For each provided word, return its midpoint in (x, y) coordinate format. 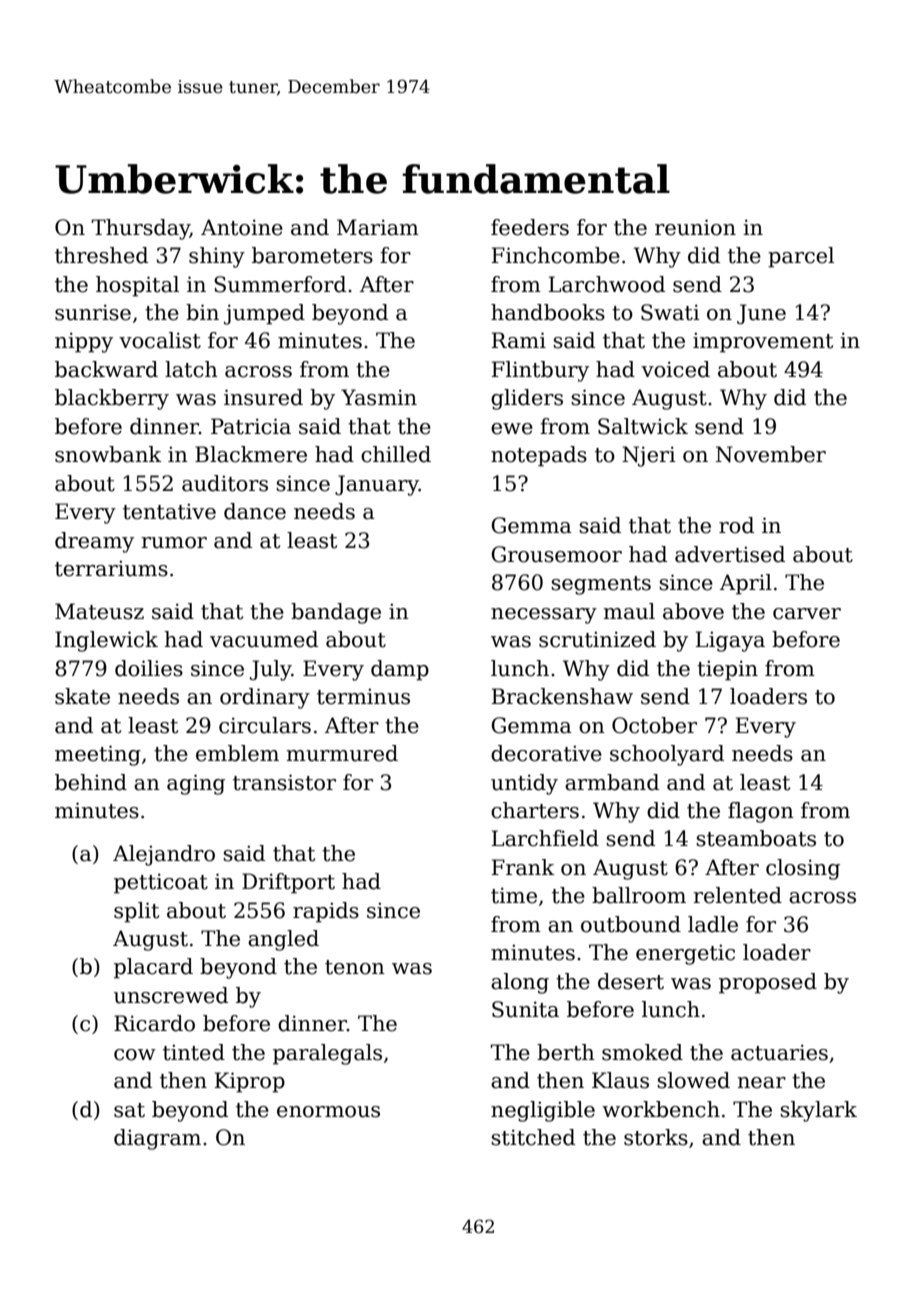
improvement (763, 343)
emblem (237, 753)
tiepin (727, 670)
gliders (527, 399)
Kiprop (249, 1082)
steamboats (756, 838)
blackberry (112, 399)
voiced (675, 369)
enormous (328, 1112)
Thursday (141, 229)
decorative (546, 753)
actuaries (779, 1052)
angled (283, 940)
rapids (326, 912)
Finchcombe (555, 255)
